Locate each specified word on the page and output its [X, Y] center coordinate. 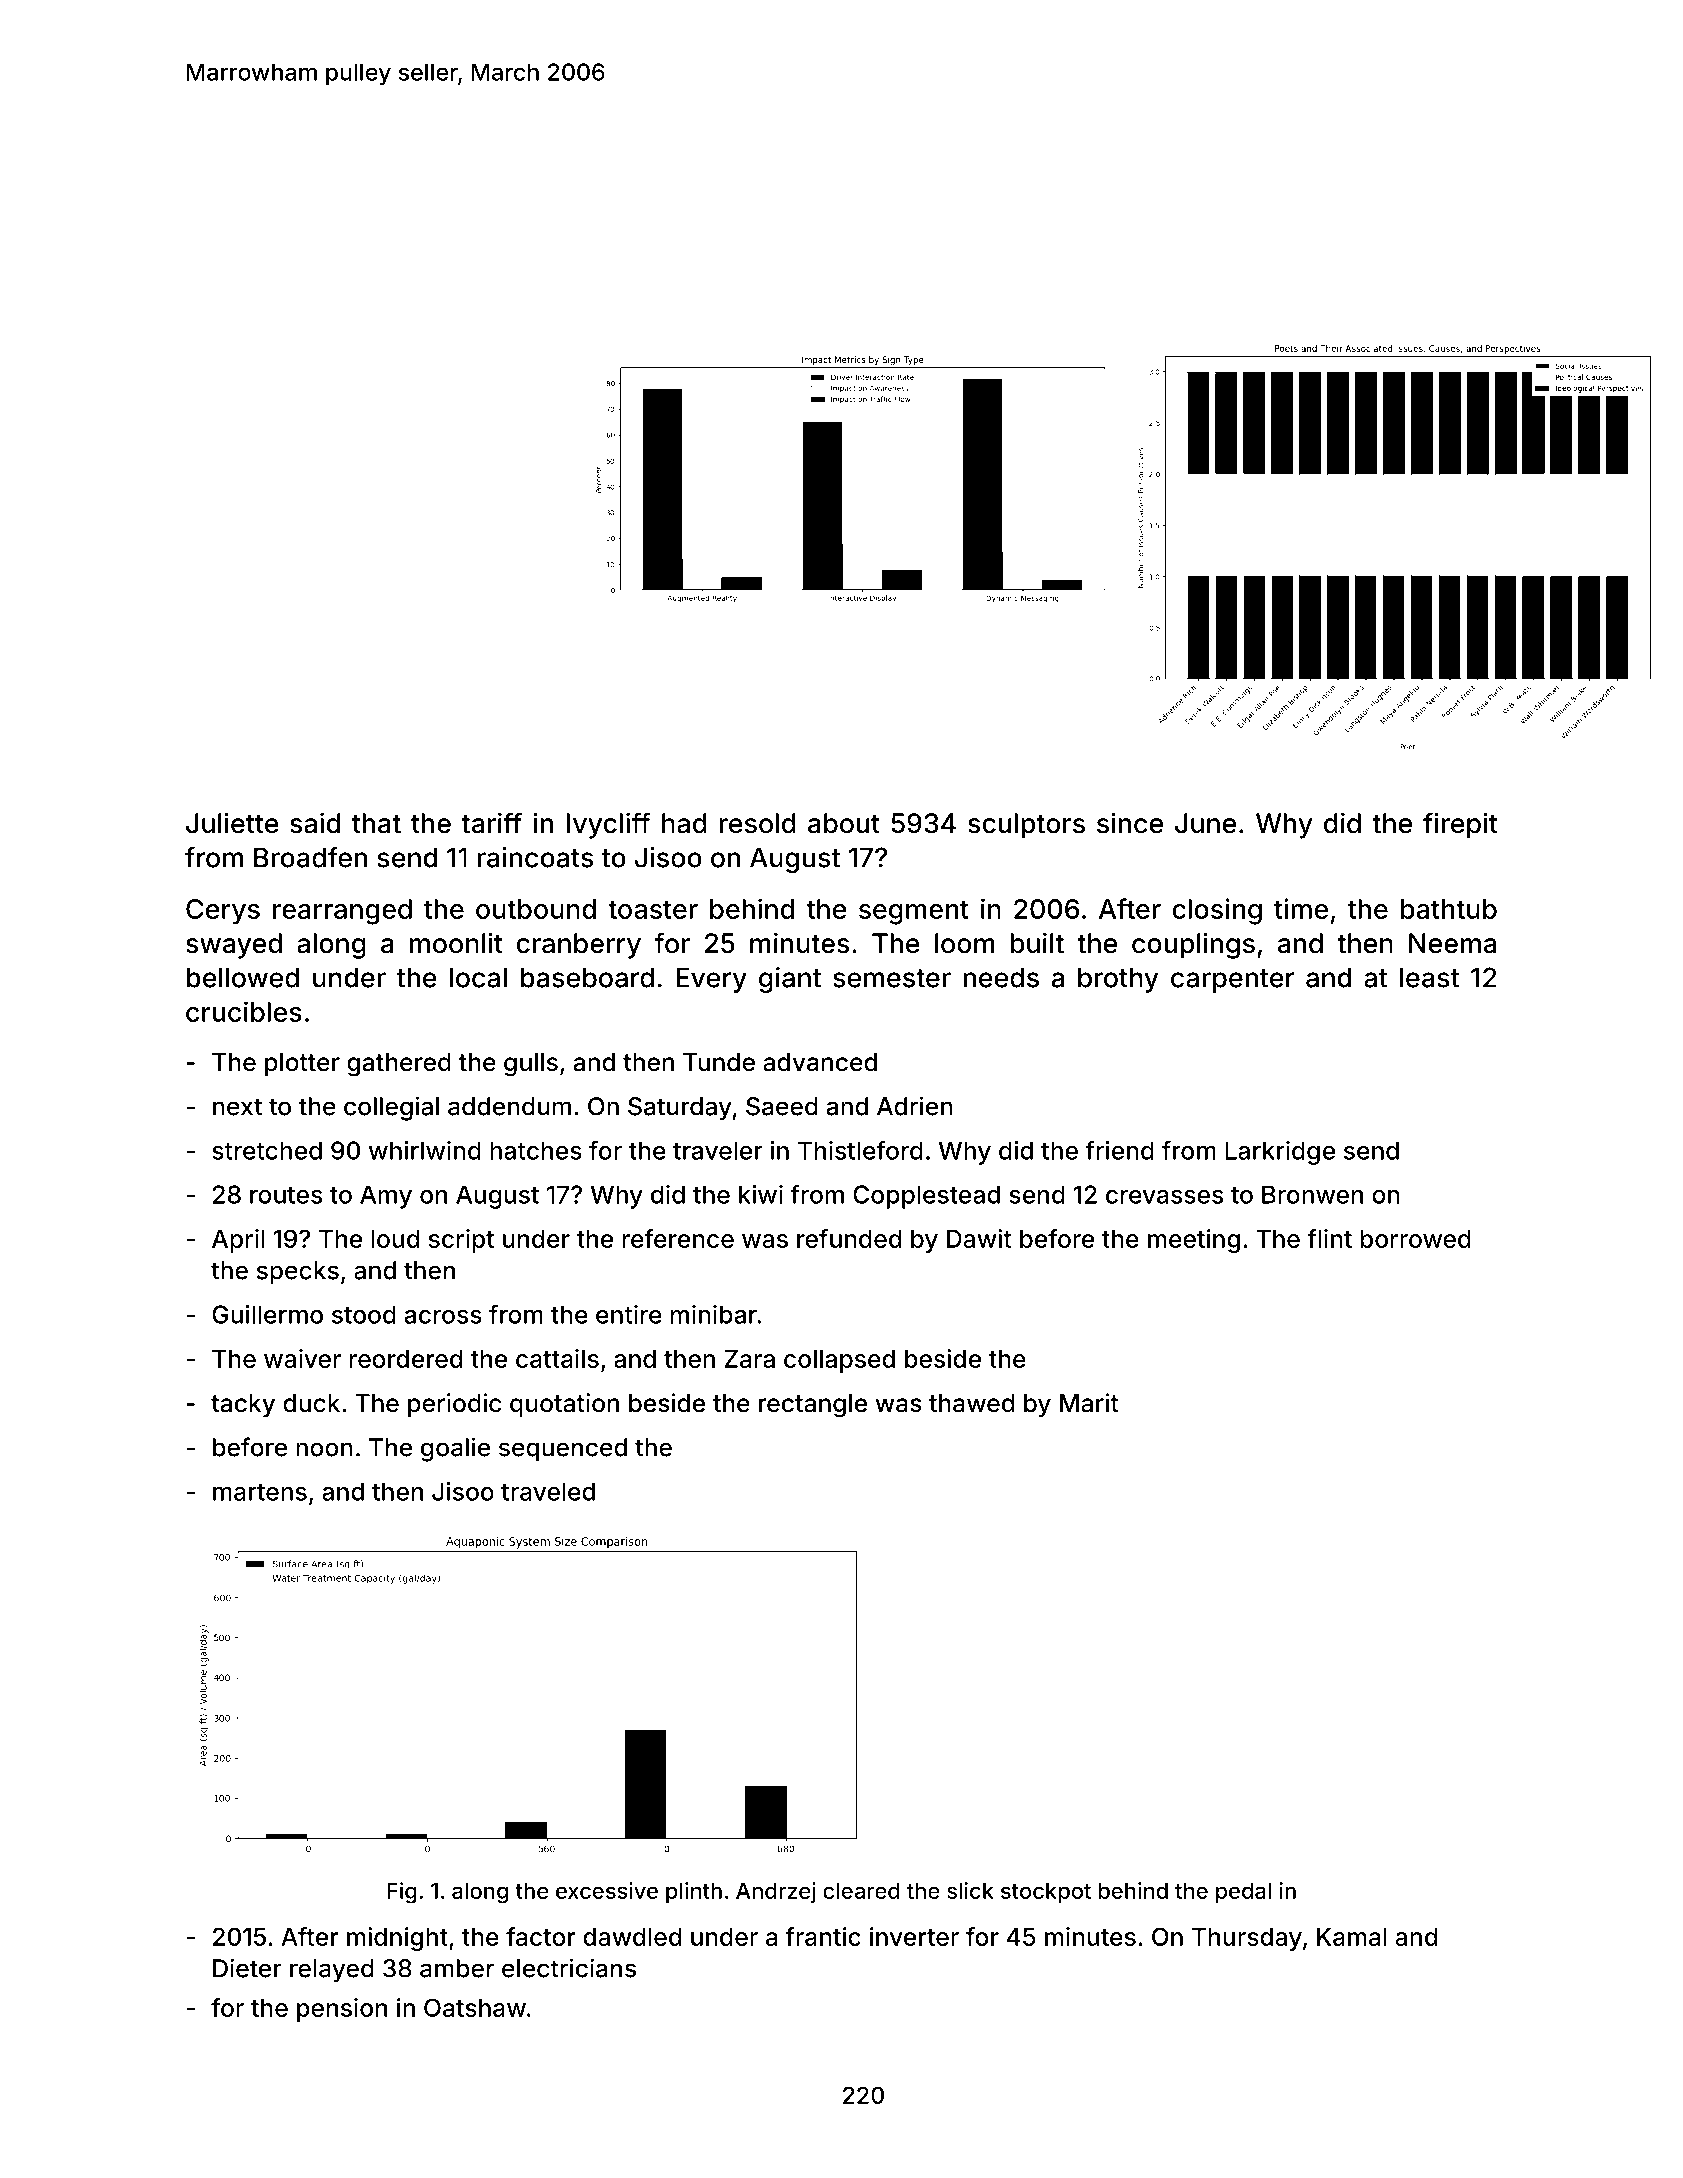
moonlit [456, 943]
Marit [1089, 1403]
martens [260, 1492]
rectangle [813, 1406]
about [844, 823]
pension [342, 2010]
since [1130, 823]
